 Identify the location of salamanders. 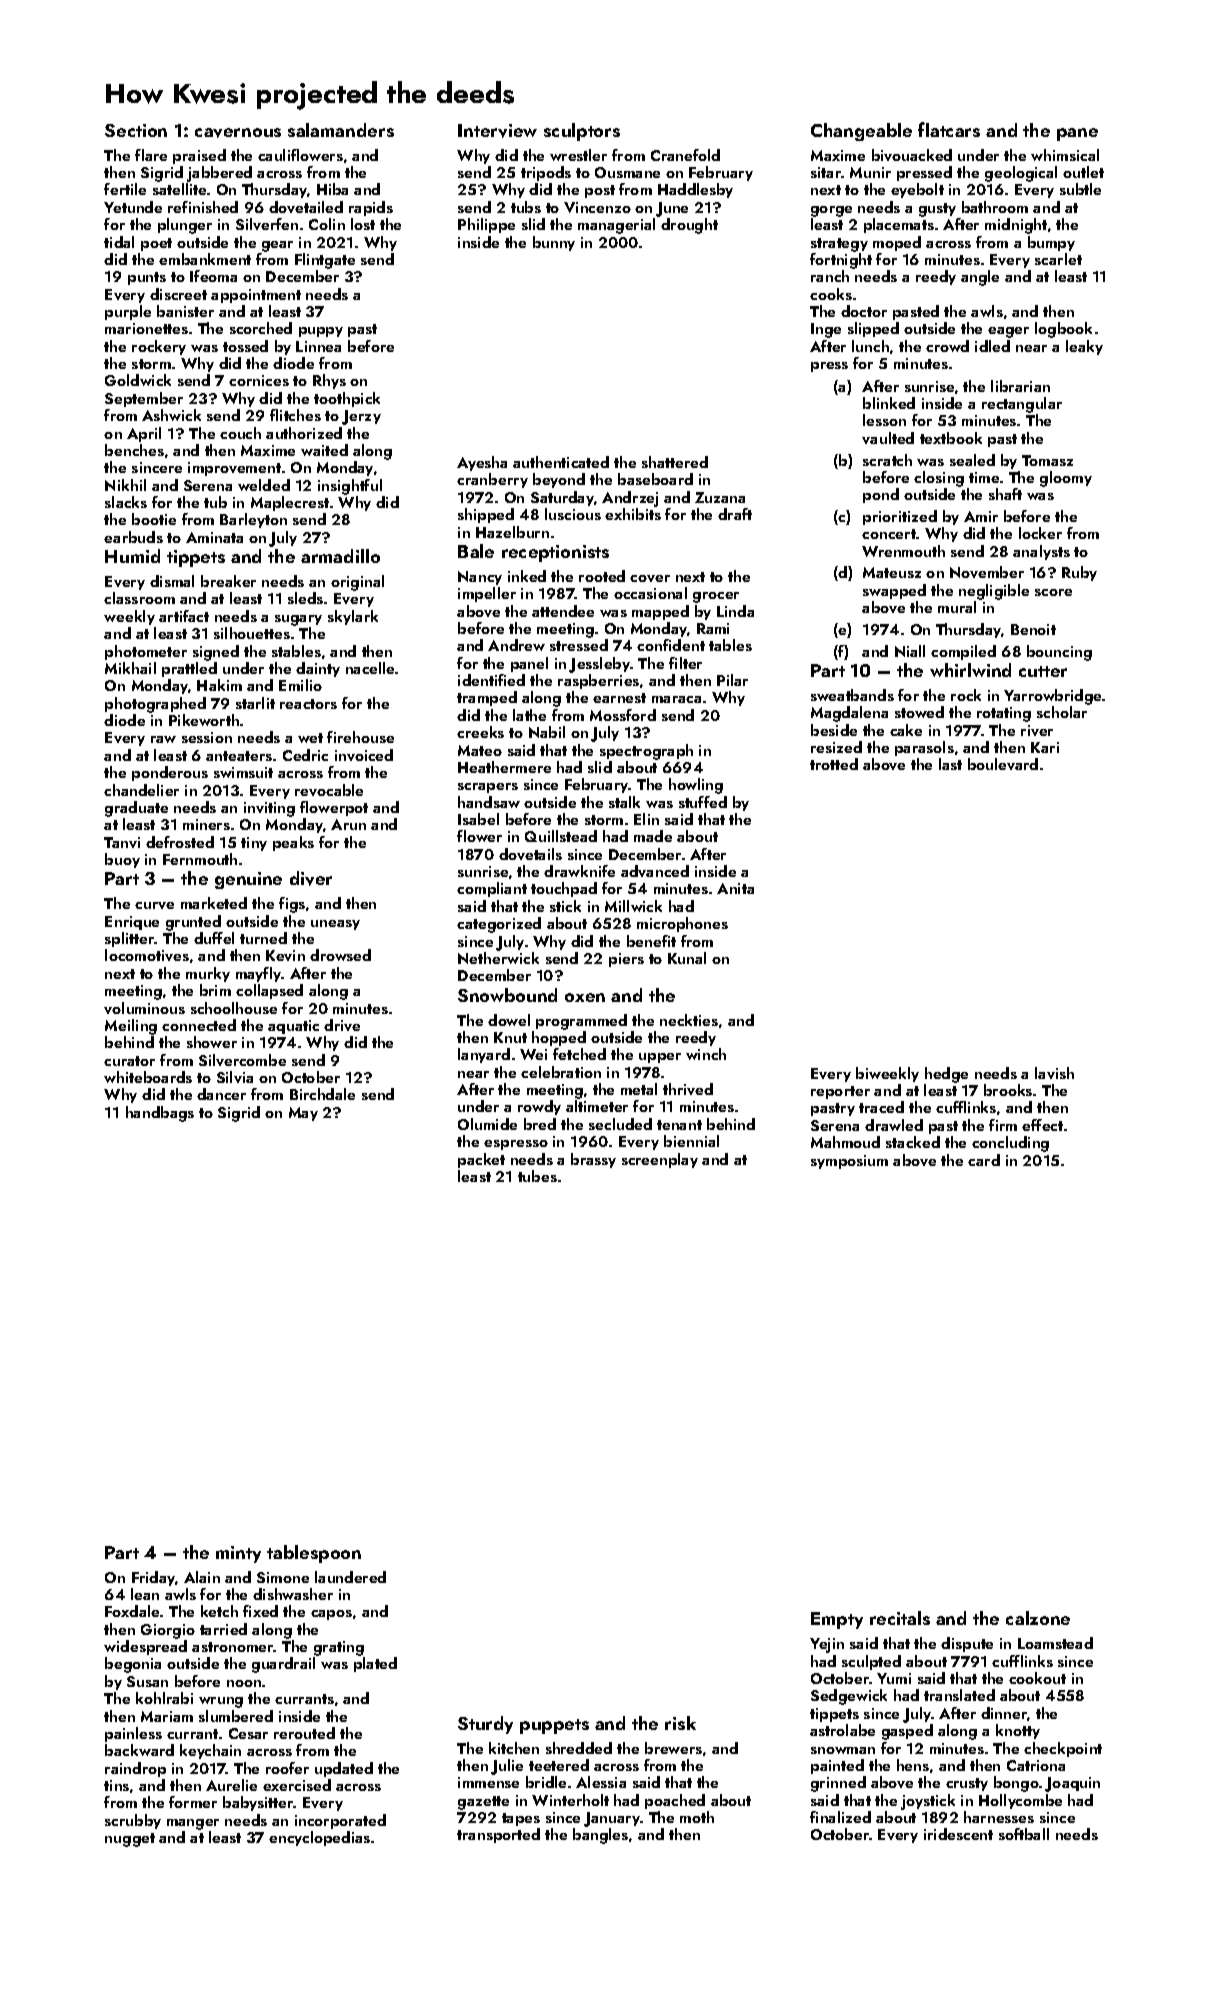
(341, 130).
